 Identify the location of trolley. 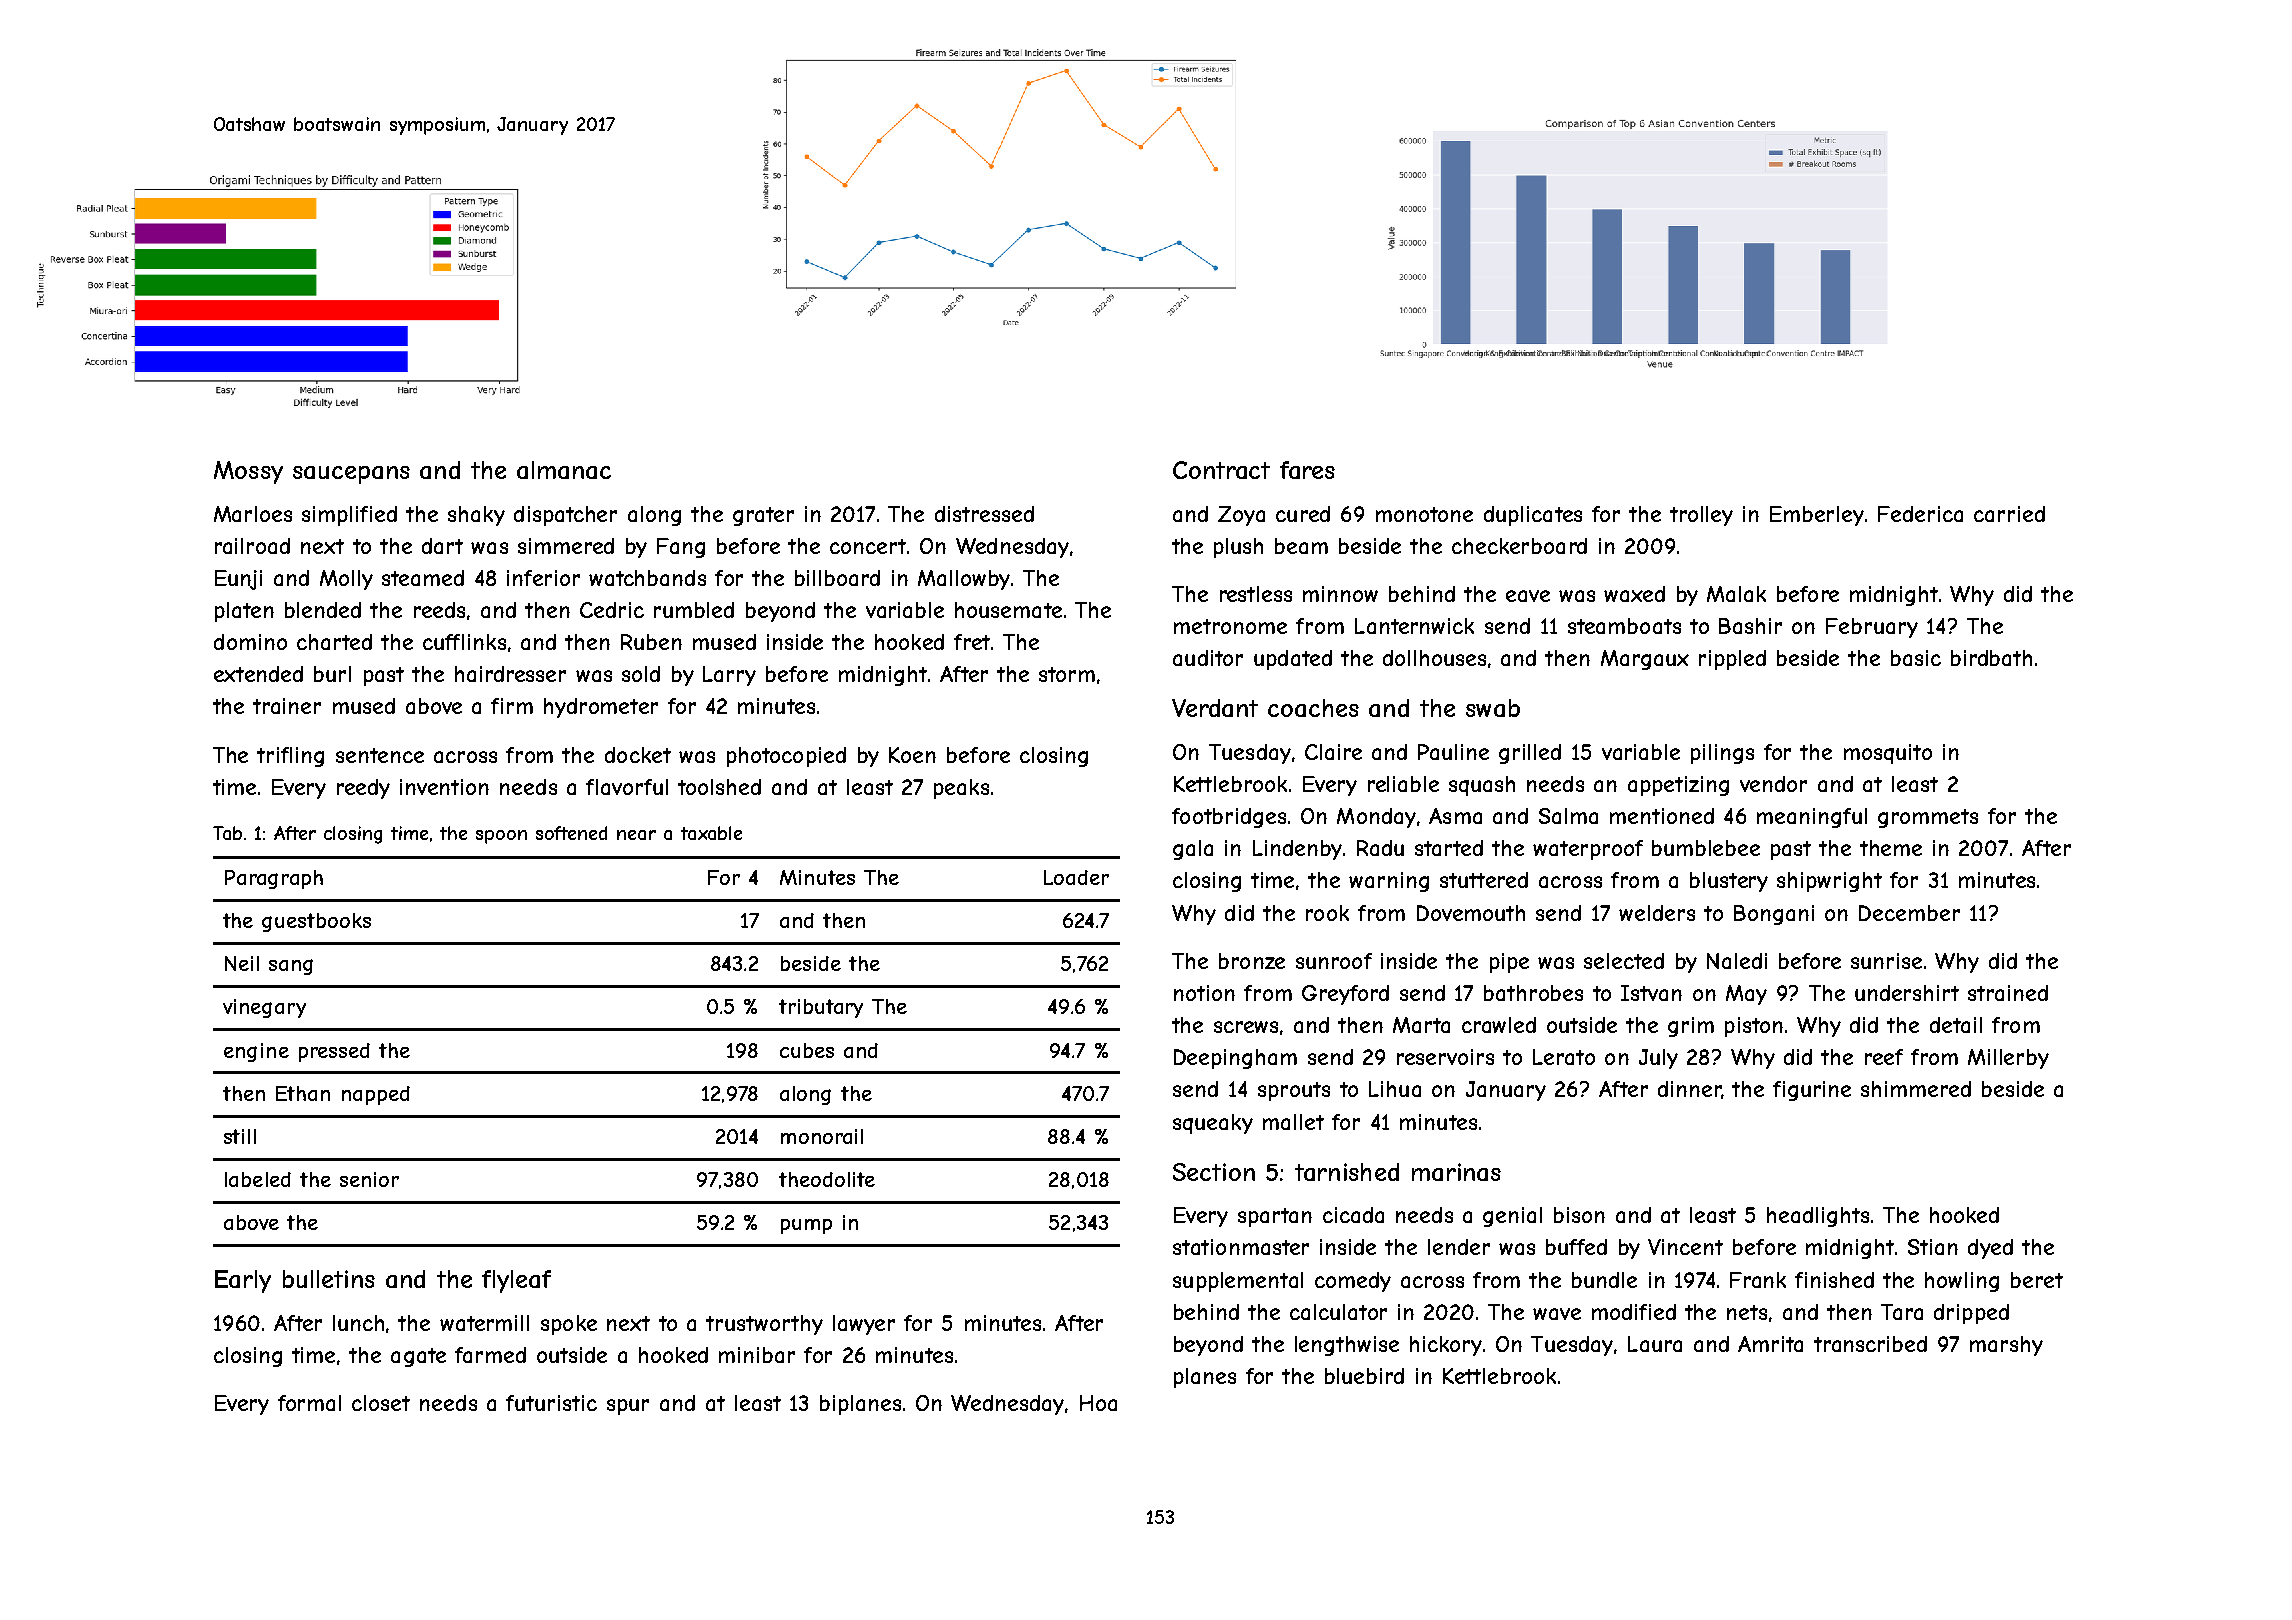
(1701, 516).
